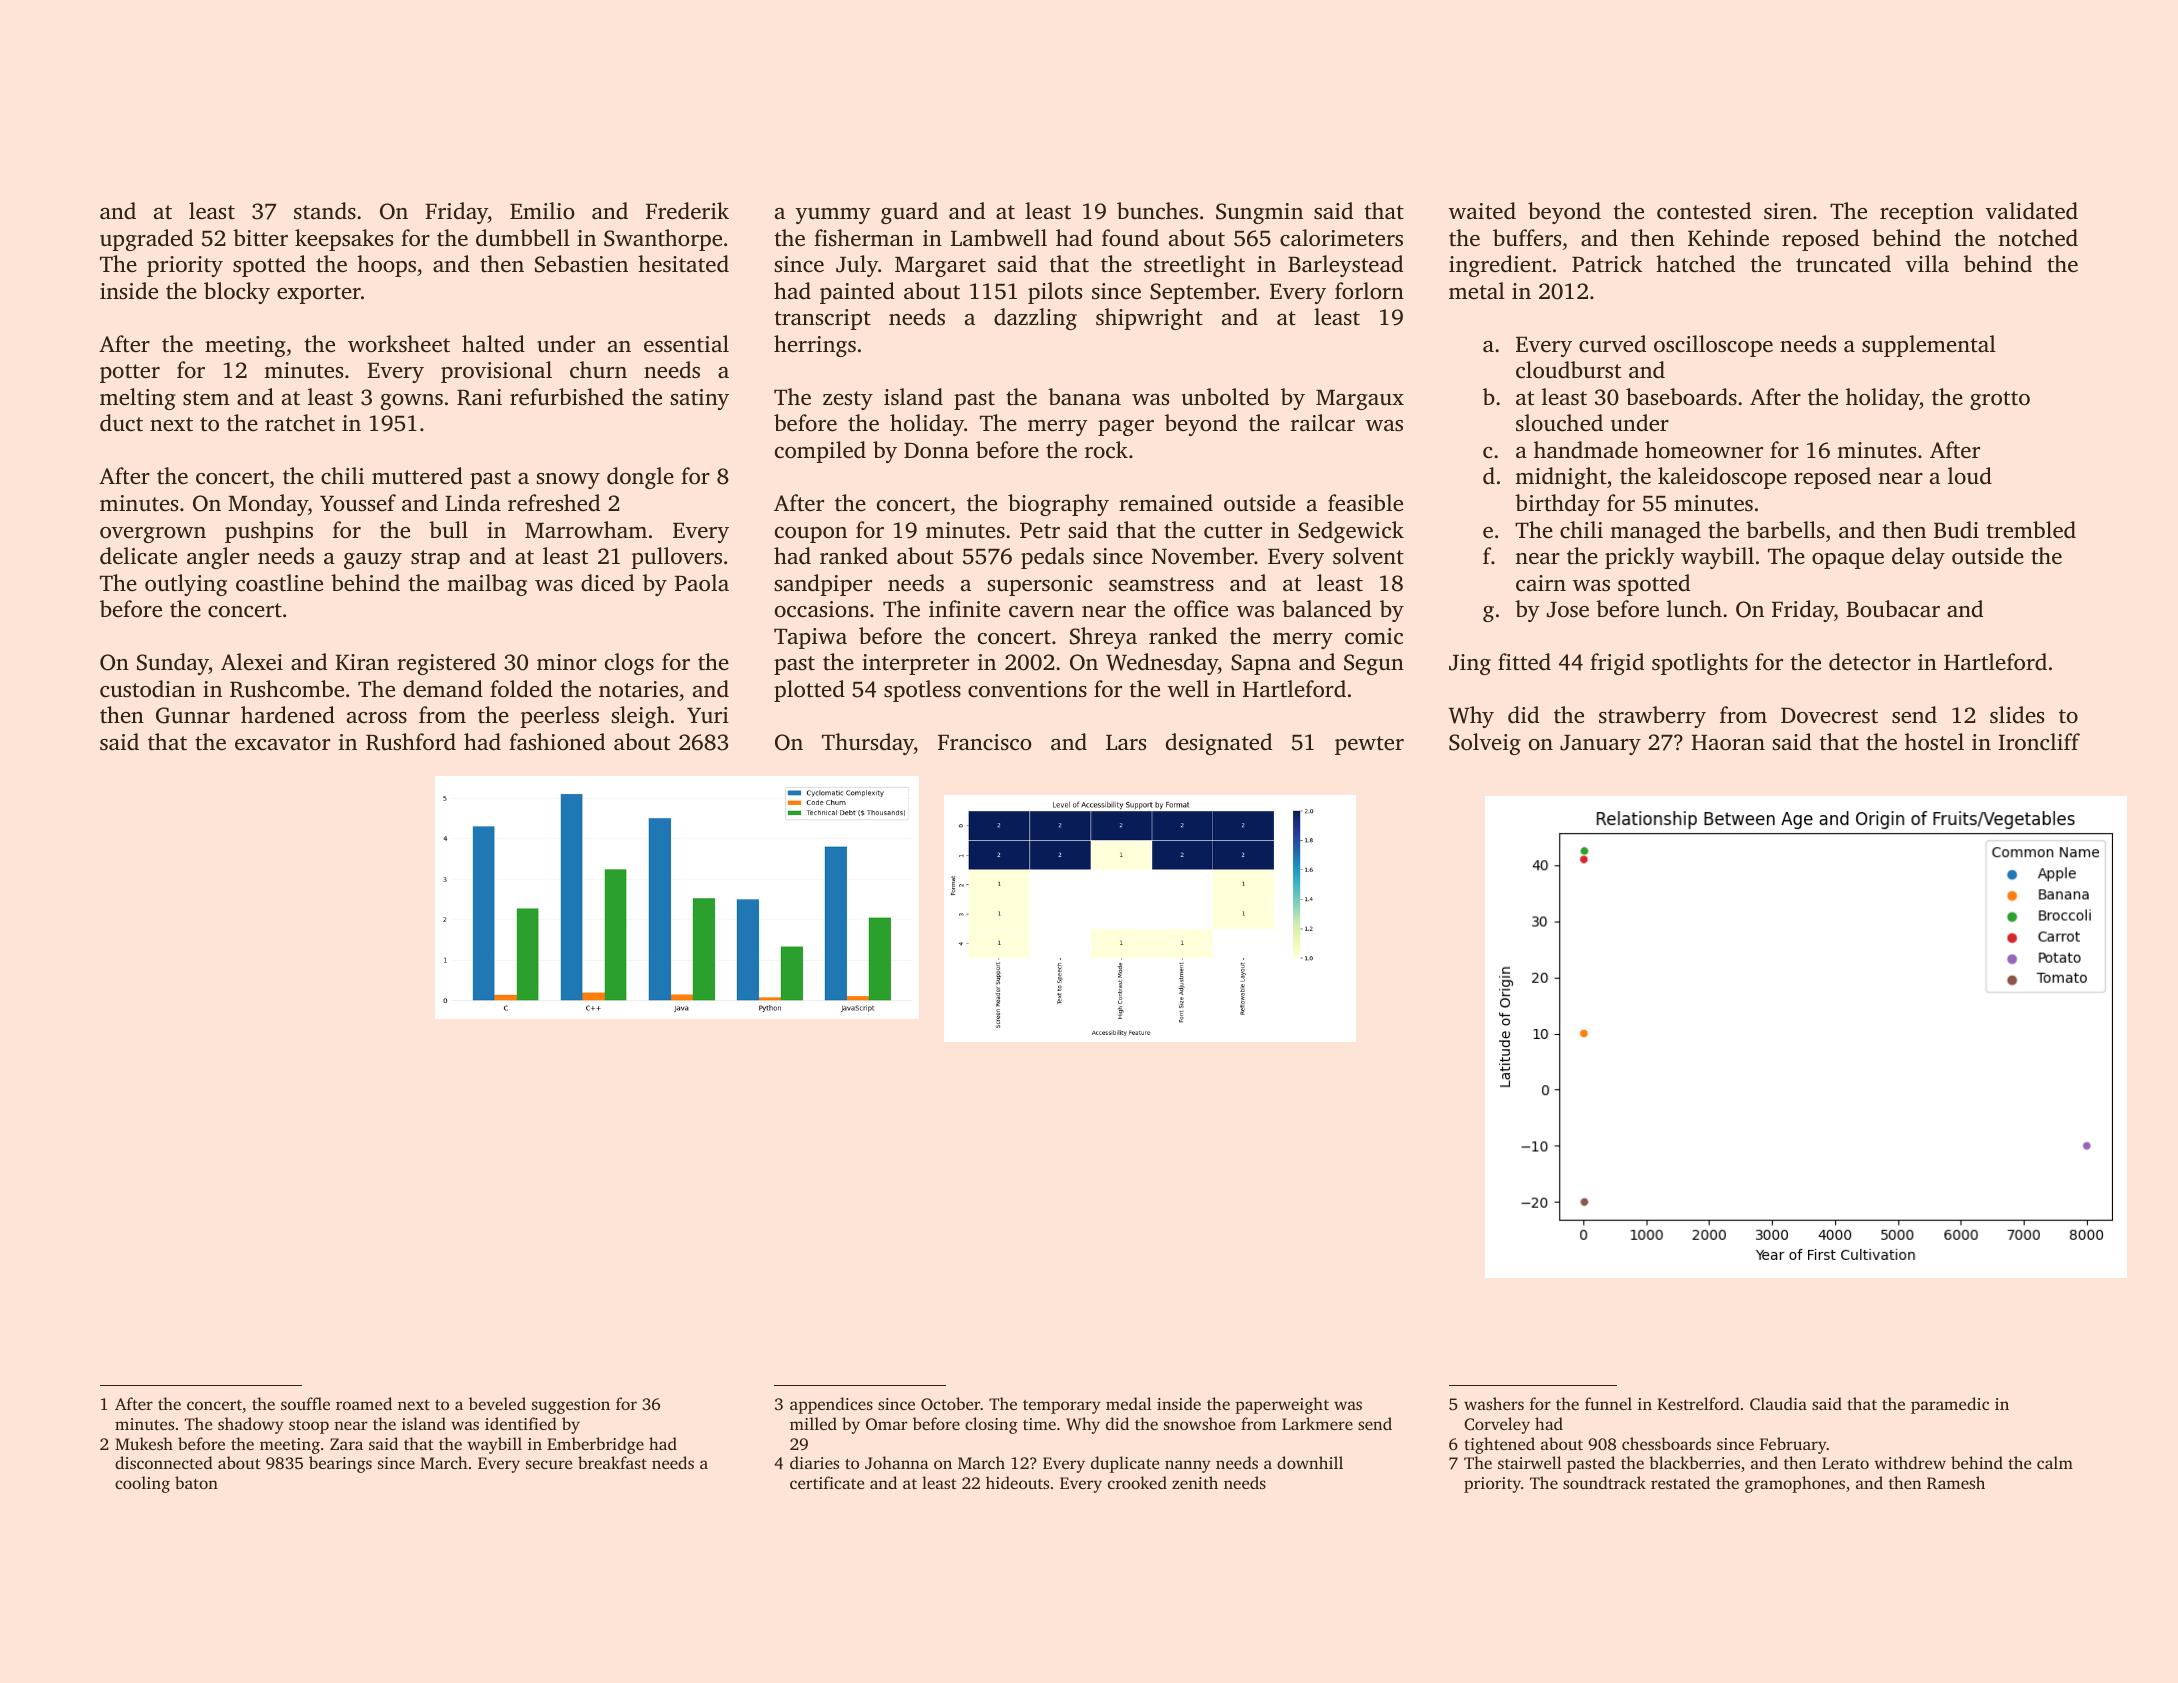  What do you see at coordinates (1137, 1482) in the screenshot?
I see `crooked` at bounding box center [1137, 1482].
